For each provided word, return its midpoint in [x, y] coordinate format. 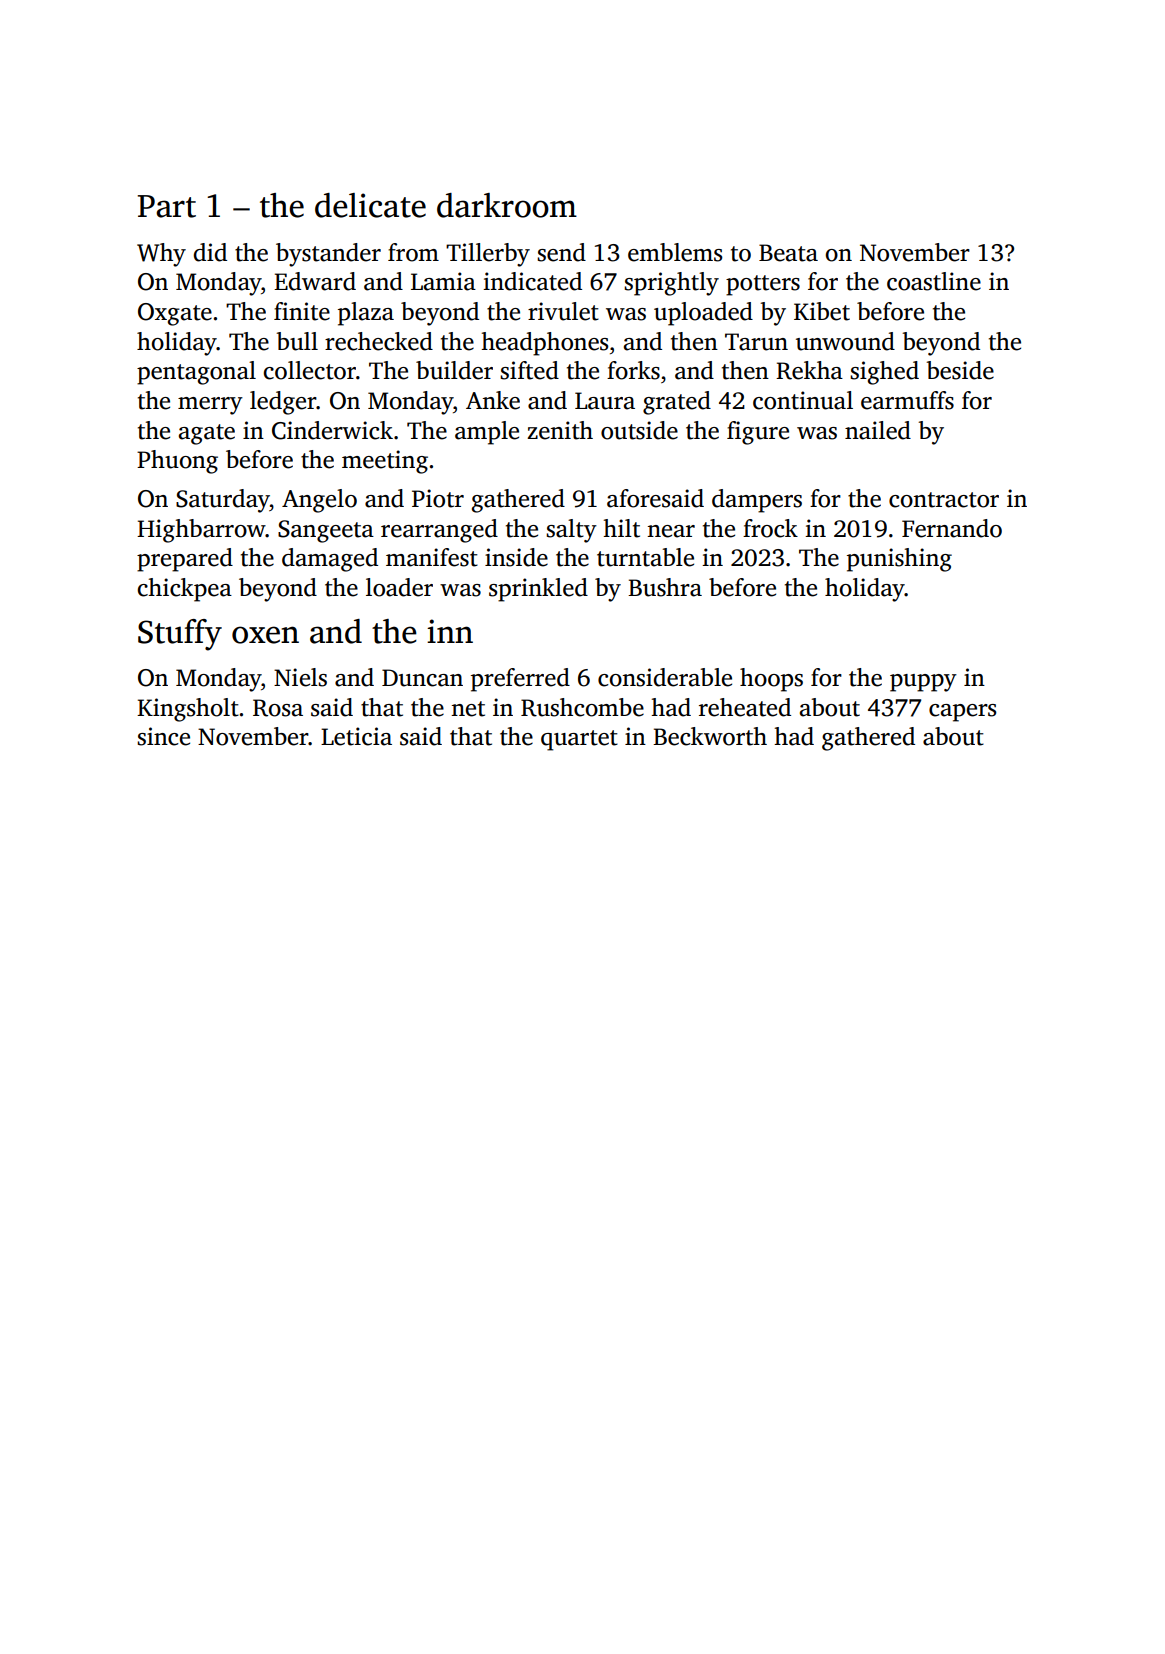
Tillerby [488, 255]
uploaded [703, 314]
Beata [788, 253]
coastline [934, 281]
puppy [923, 683]
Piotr [438, 498]
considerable [665, 677]
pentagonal [196, 373]
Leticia [356, 736]
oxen [265, 635]
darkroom [507, 205]
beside [960, 370]
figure [758, 433]
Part [167, 206]
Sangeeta [326, 531]
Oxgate [175, 314]
